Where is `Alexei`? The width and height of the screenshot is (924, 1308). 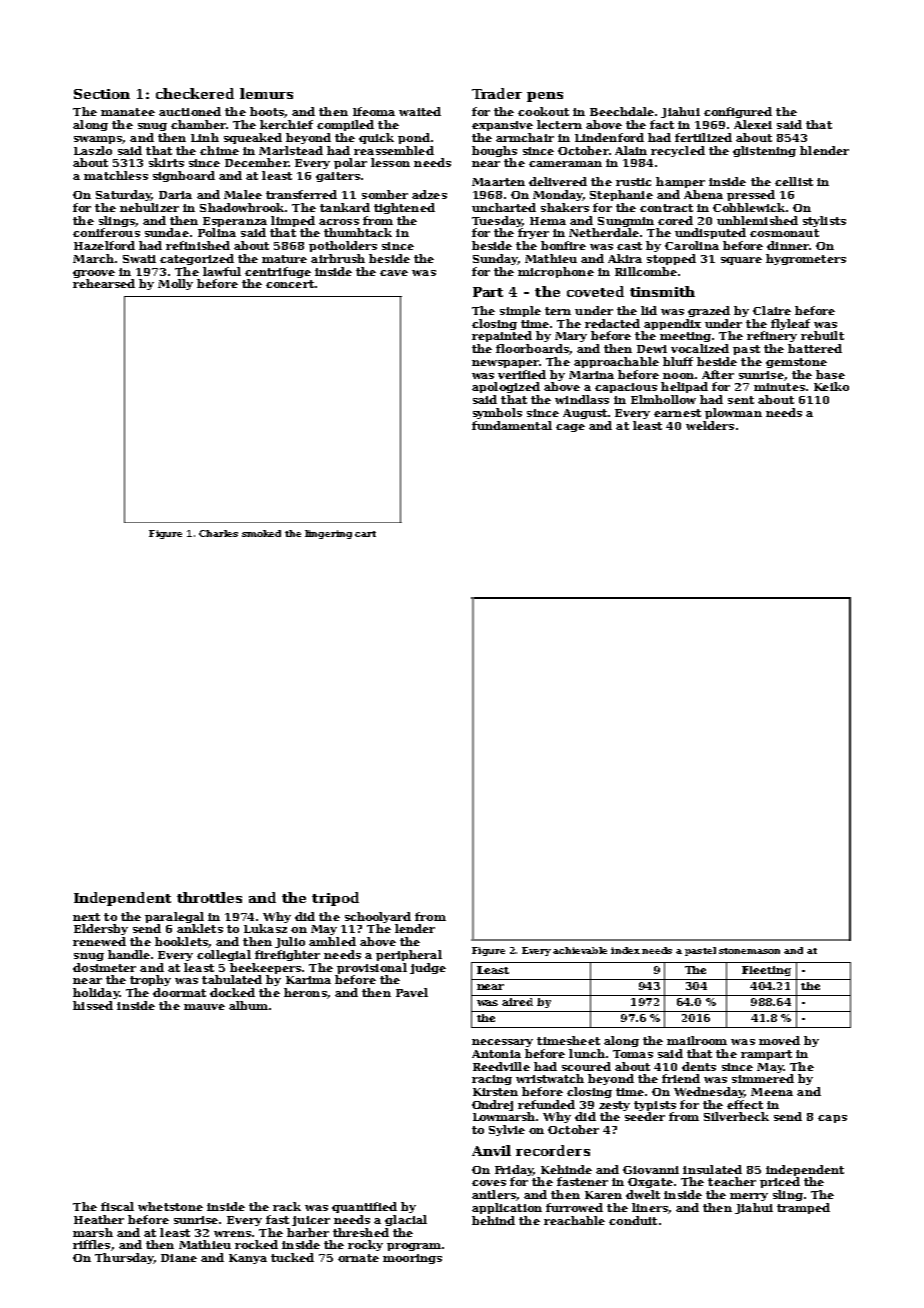
Alexei is located at coordinates (753, 124).
